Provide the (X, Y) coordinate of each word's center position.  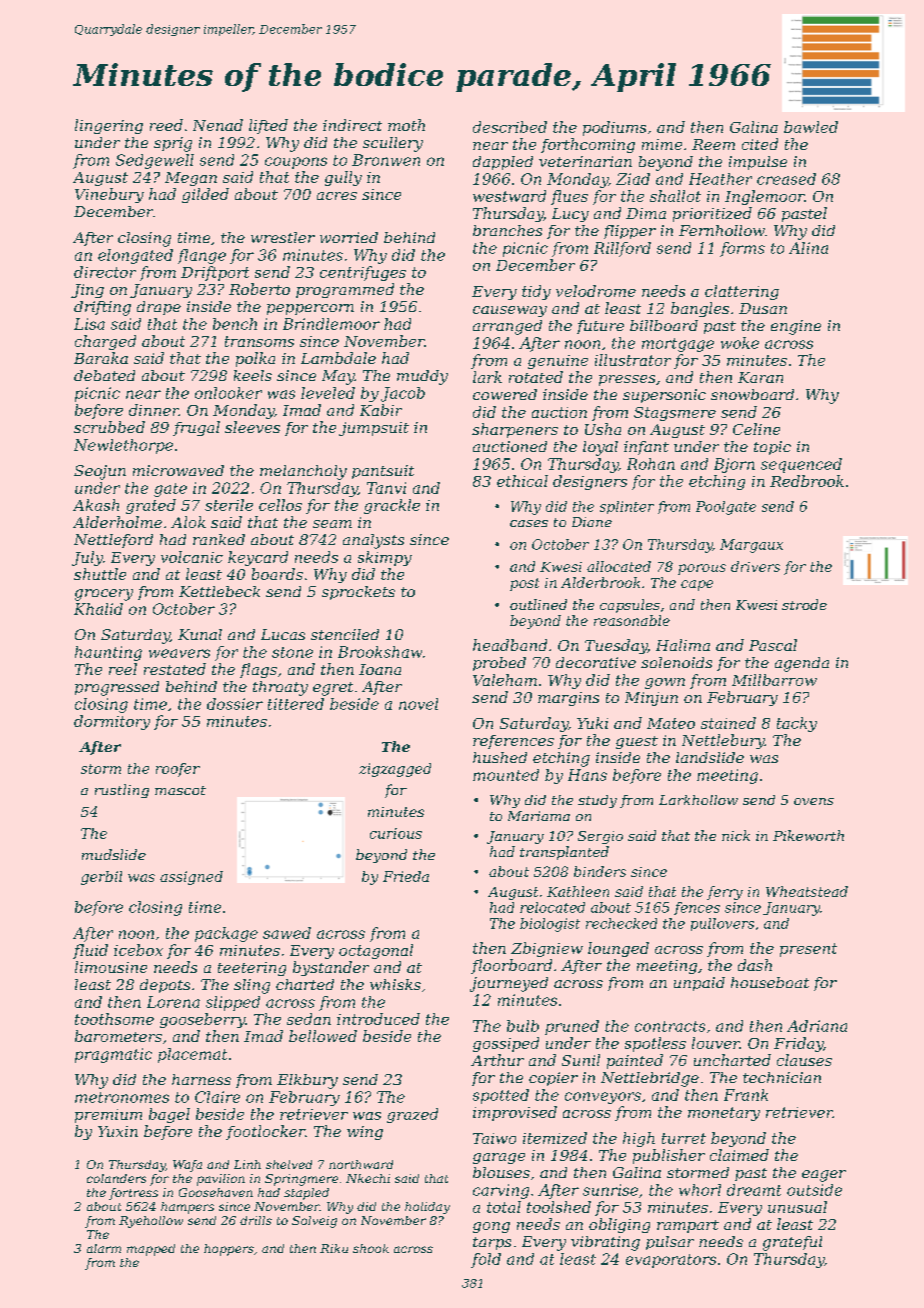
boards (277, 574)
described (510, 127)
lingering (109, 126)
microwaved (178, 470)
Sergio (600, 837)
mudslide (114, 854)
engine (796, 327)
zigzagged (395, 770)
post (524, 584)
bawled (811, 127)
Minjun (651, 699)
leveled (328, 393)
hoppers (229, 1250)
